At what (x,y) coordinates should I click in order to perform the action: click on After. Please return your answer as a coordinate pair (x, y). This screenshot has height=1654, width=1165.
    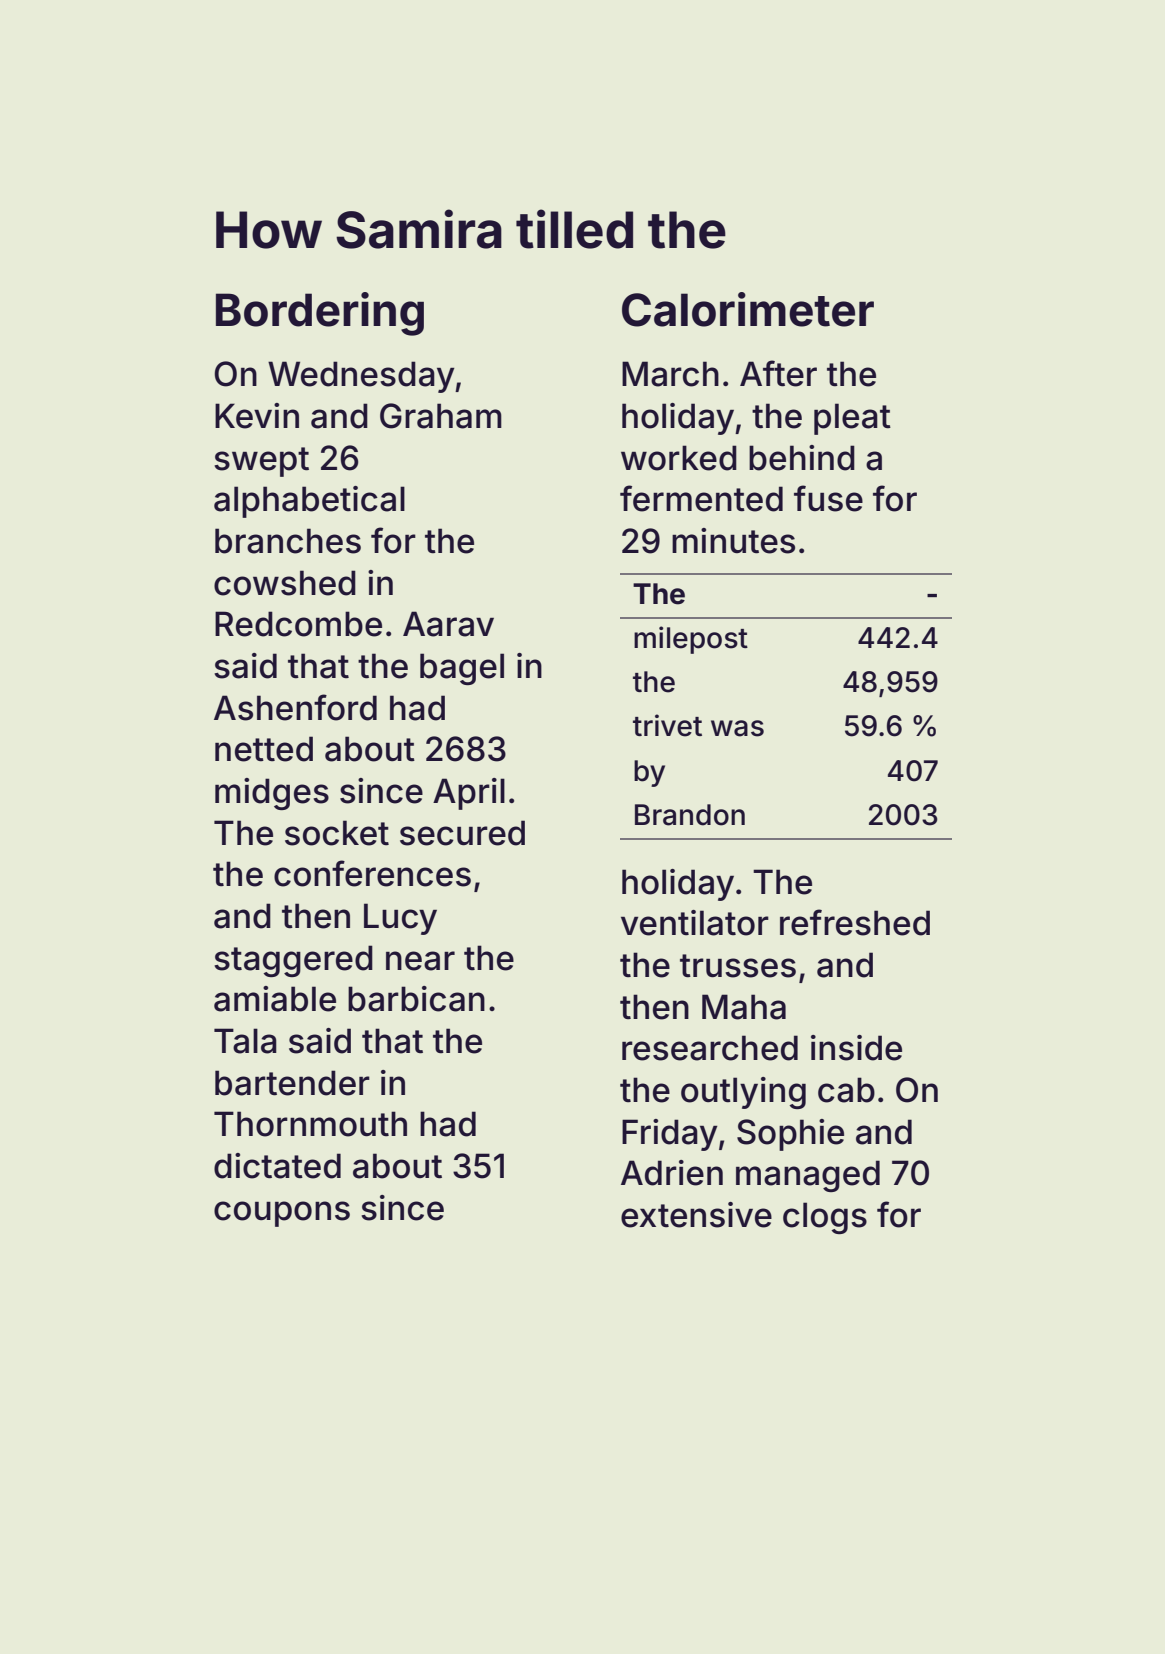
    Looking at the image, I should click on (778, 373).
